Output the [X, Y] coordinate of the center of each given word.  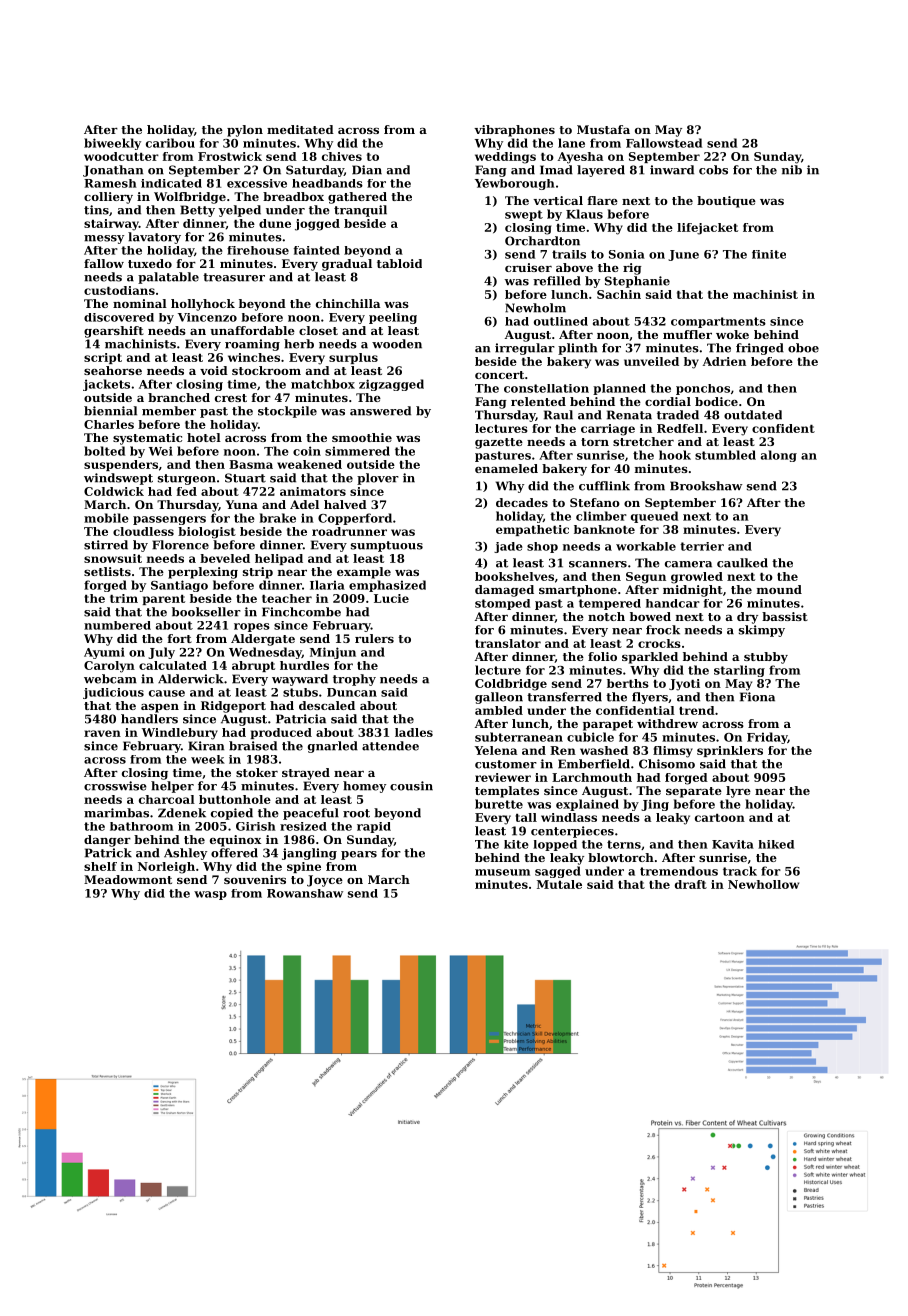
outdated [753, 415]
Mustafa [603, 129]
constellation [546, 388]
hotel [204, 437]
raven [102, 733]
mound [779, 589]
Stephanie [637, 282]
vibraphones [514, 131]
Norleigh [166, 868]
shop [542, 547]
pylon [245, 131]
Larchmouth [592, 777]
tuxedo [150, 263]
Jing [655, 805]
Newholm [535, 308]
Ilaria [327, 585]
